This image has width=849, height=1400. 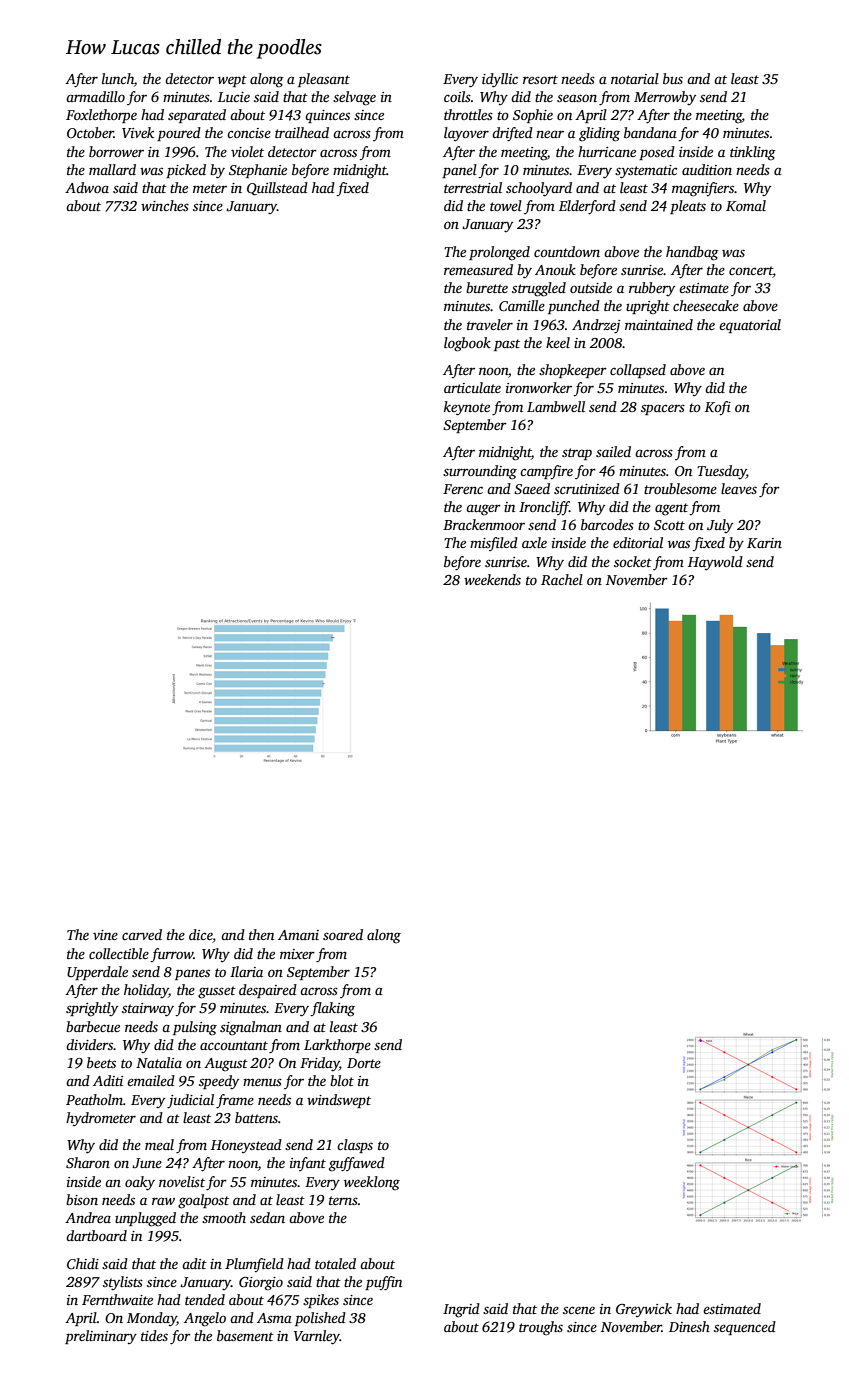 What do you see at coordinates (467, 408) in the image?
I see `keynote` at bounding box center [467, 408].
